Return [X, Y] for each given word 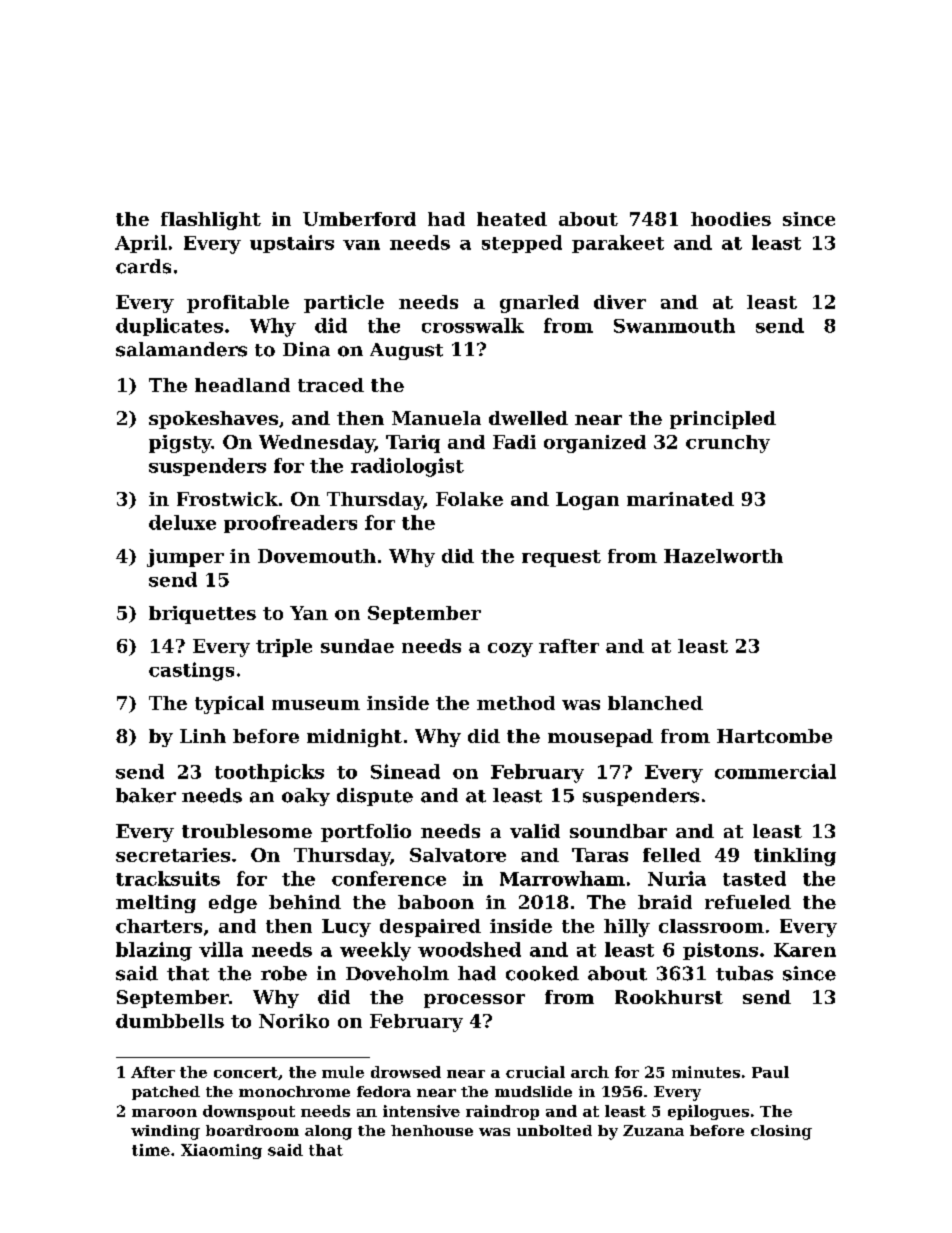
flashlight [211, 221]
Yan [309, 613]
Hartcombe [774, 736]
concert [246, 1072]
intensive [421, 1111]
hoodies [731, 219]
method [516, 703]
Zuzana [653, 1130]
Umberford [359, 219]
